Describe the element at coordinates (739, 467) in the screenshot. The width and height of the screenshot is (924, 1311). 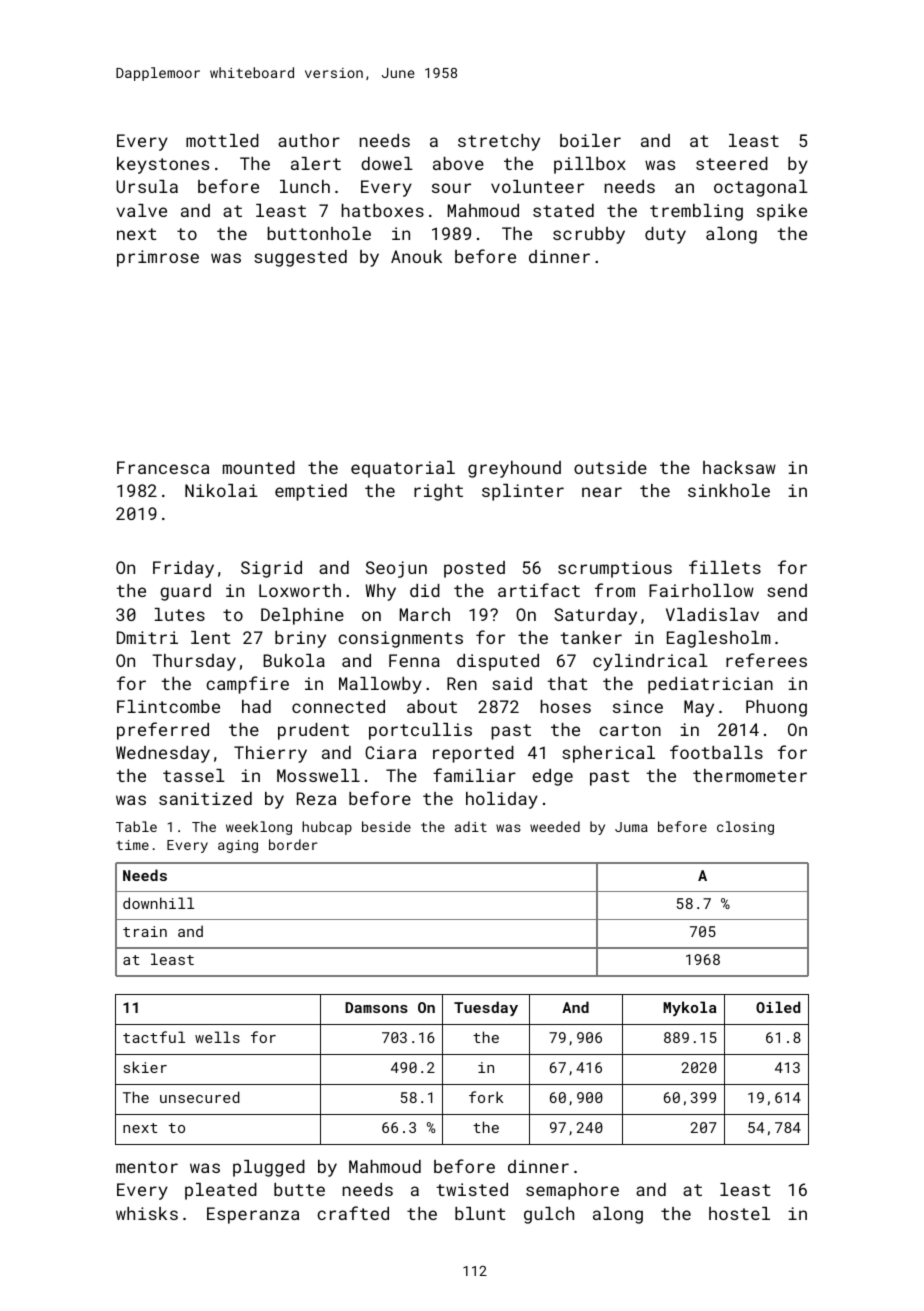
I see `hacksaw` at that location.
